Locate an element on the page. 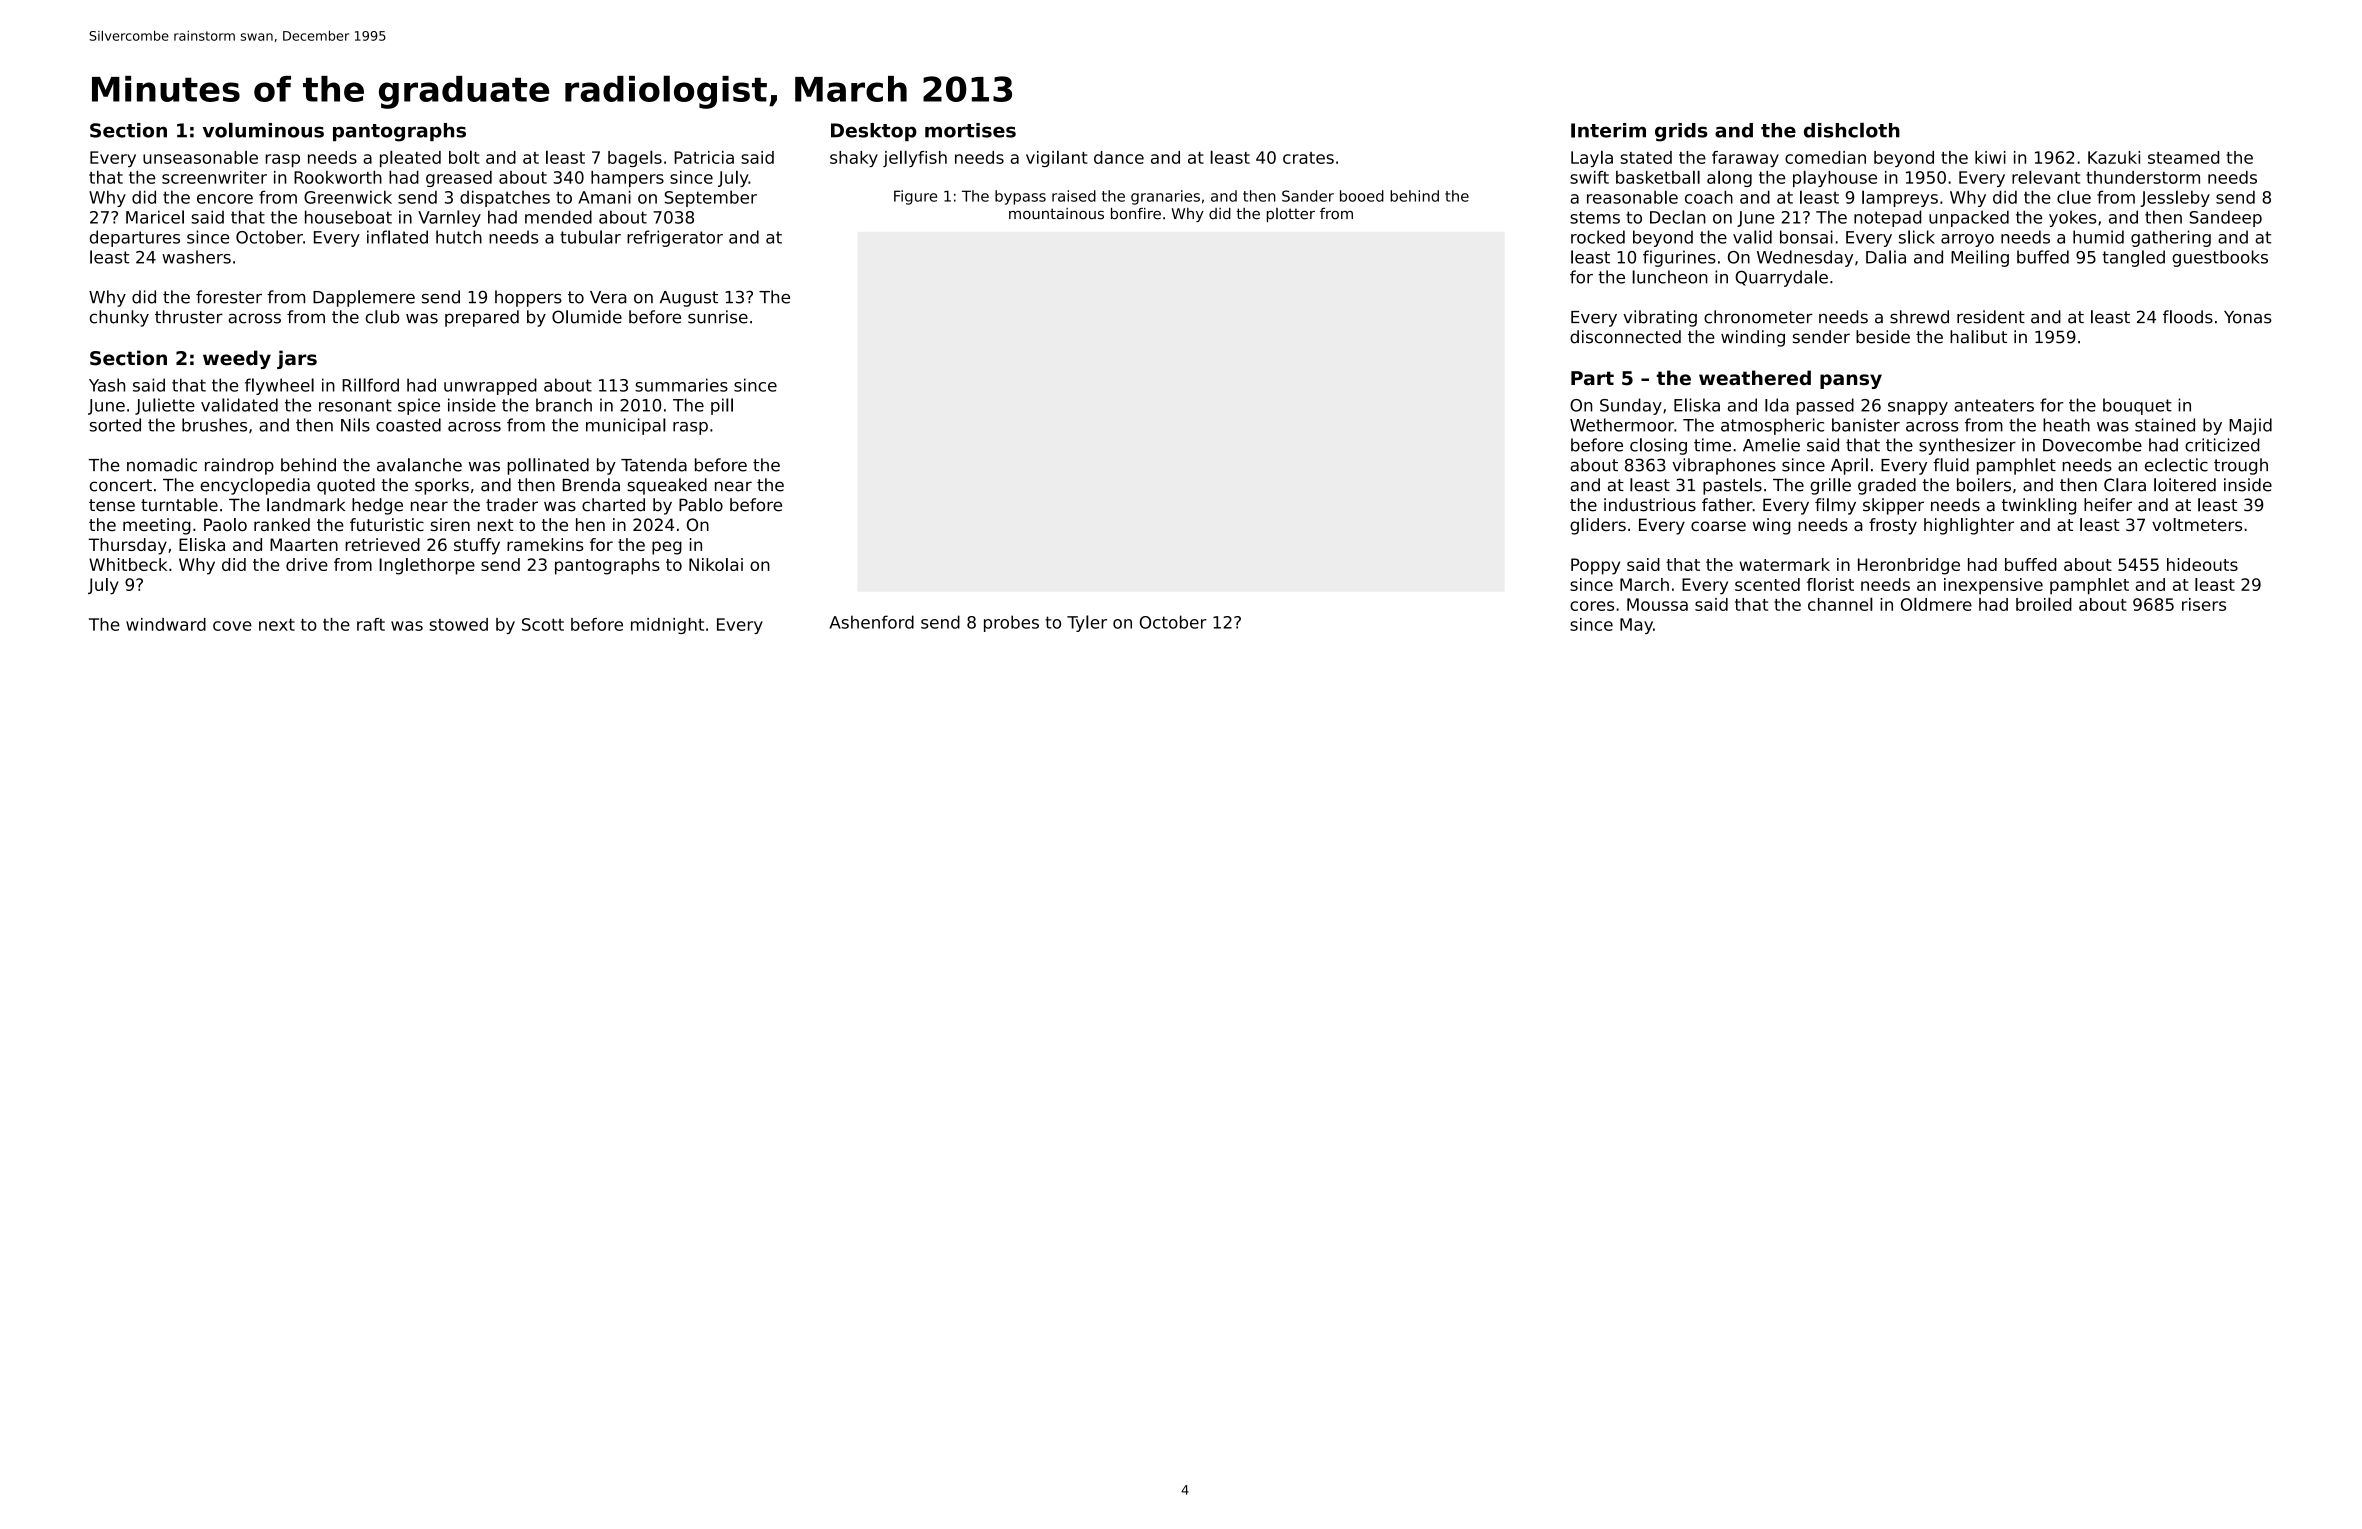 The width and height of the page is (2362, 1529). avalanche is located at coordinates (419, 465).
